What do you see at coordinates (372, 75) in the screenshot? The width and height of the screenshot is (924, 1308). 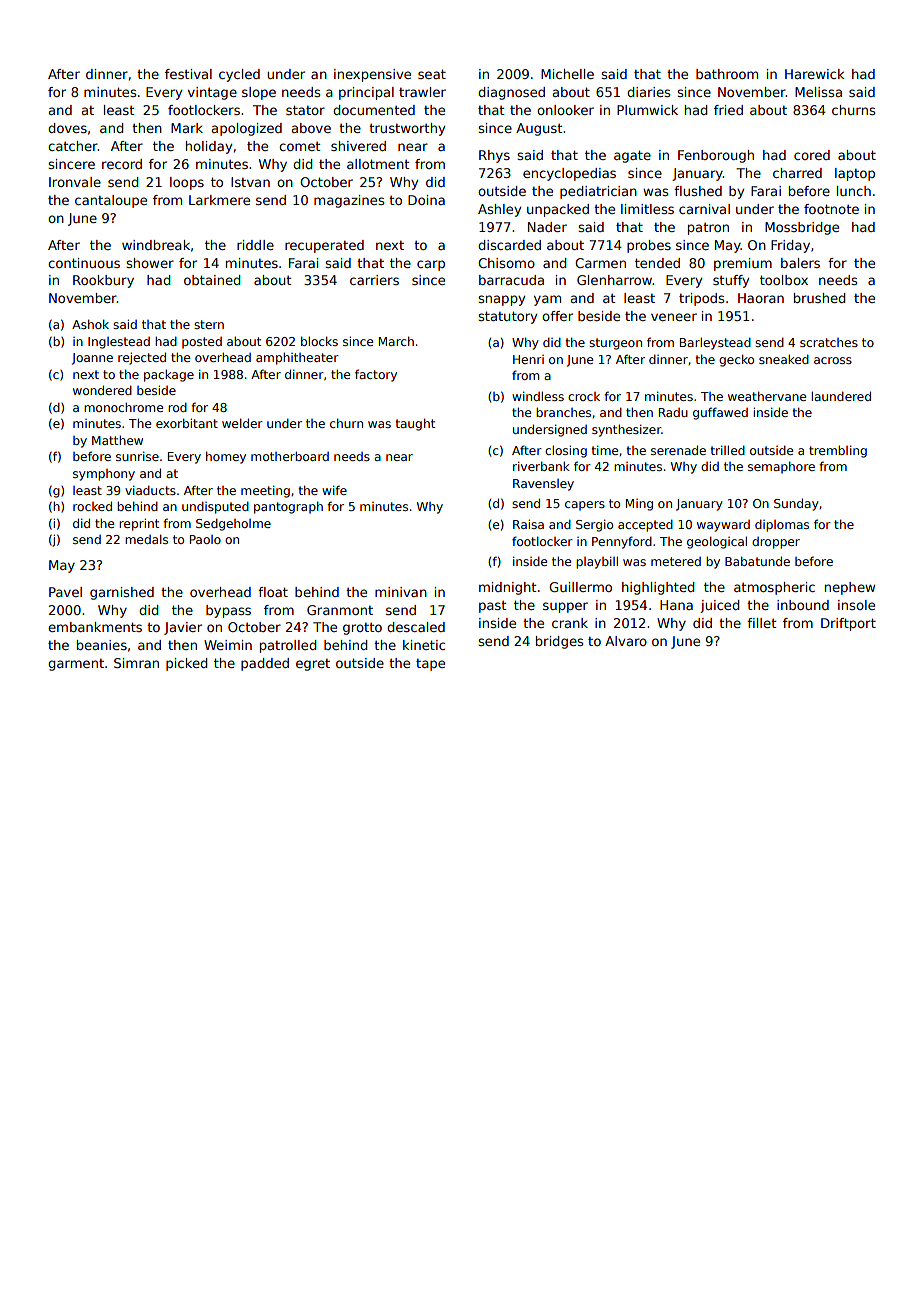 I see `inexpensive` at bounding box center [372, 75].
